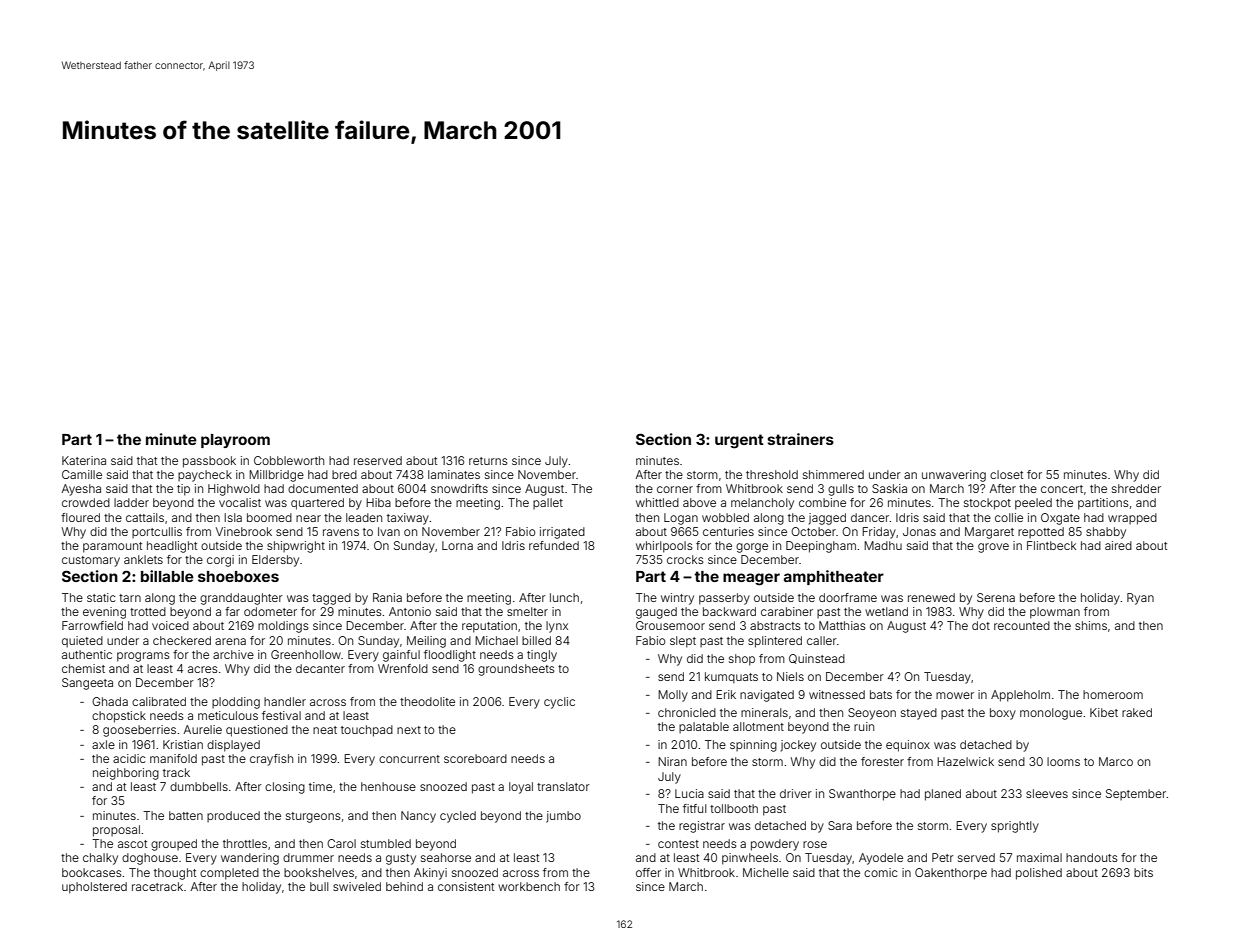 This page has height=952, width=1233. Describe the element at coordinates (86, 502) in the page. I see `crowded` at that location.
